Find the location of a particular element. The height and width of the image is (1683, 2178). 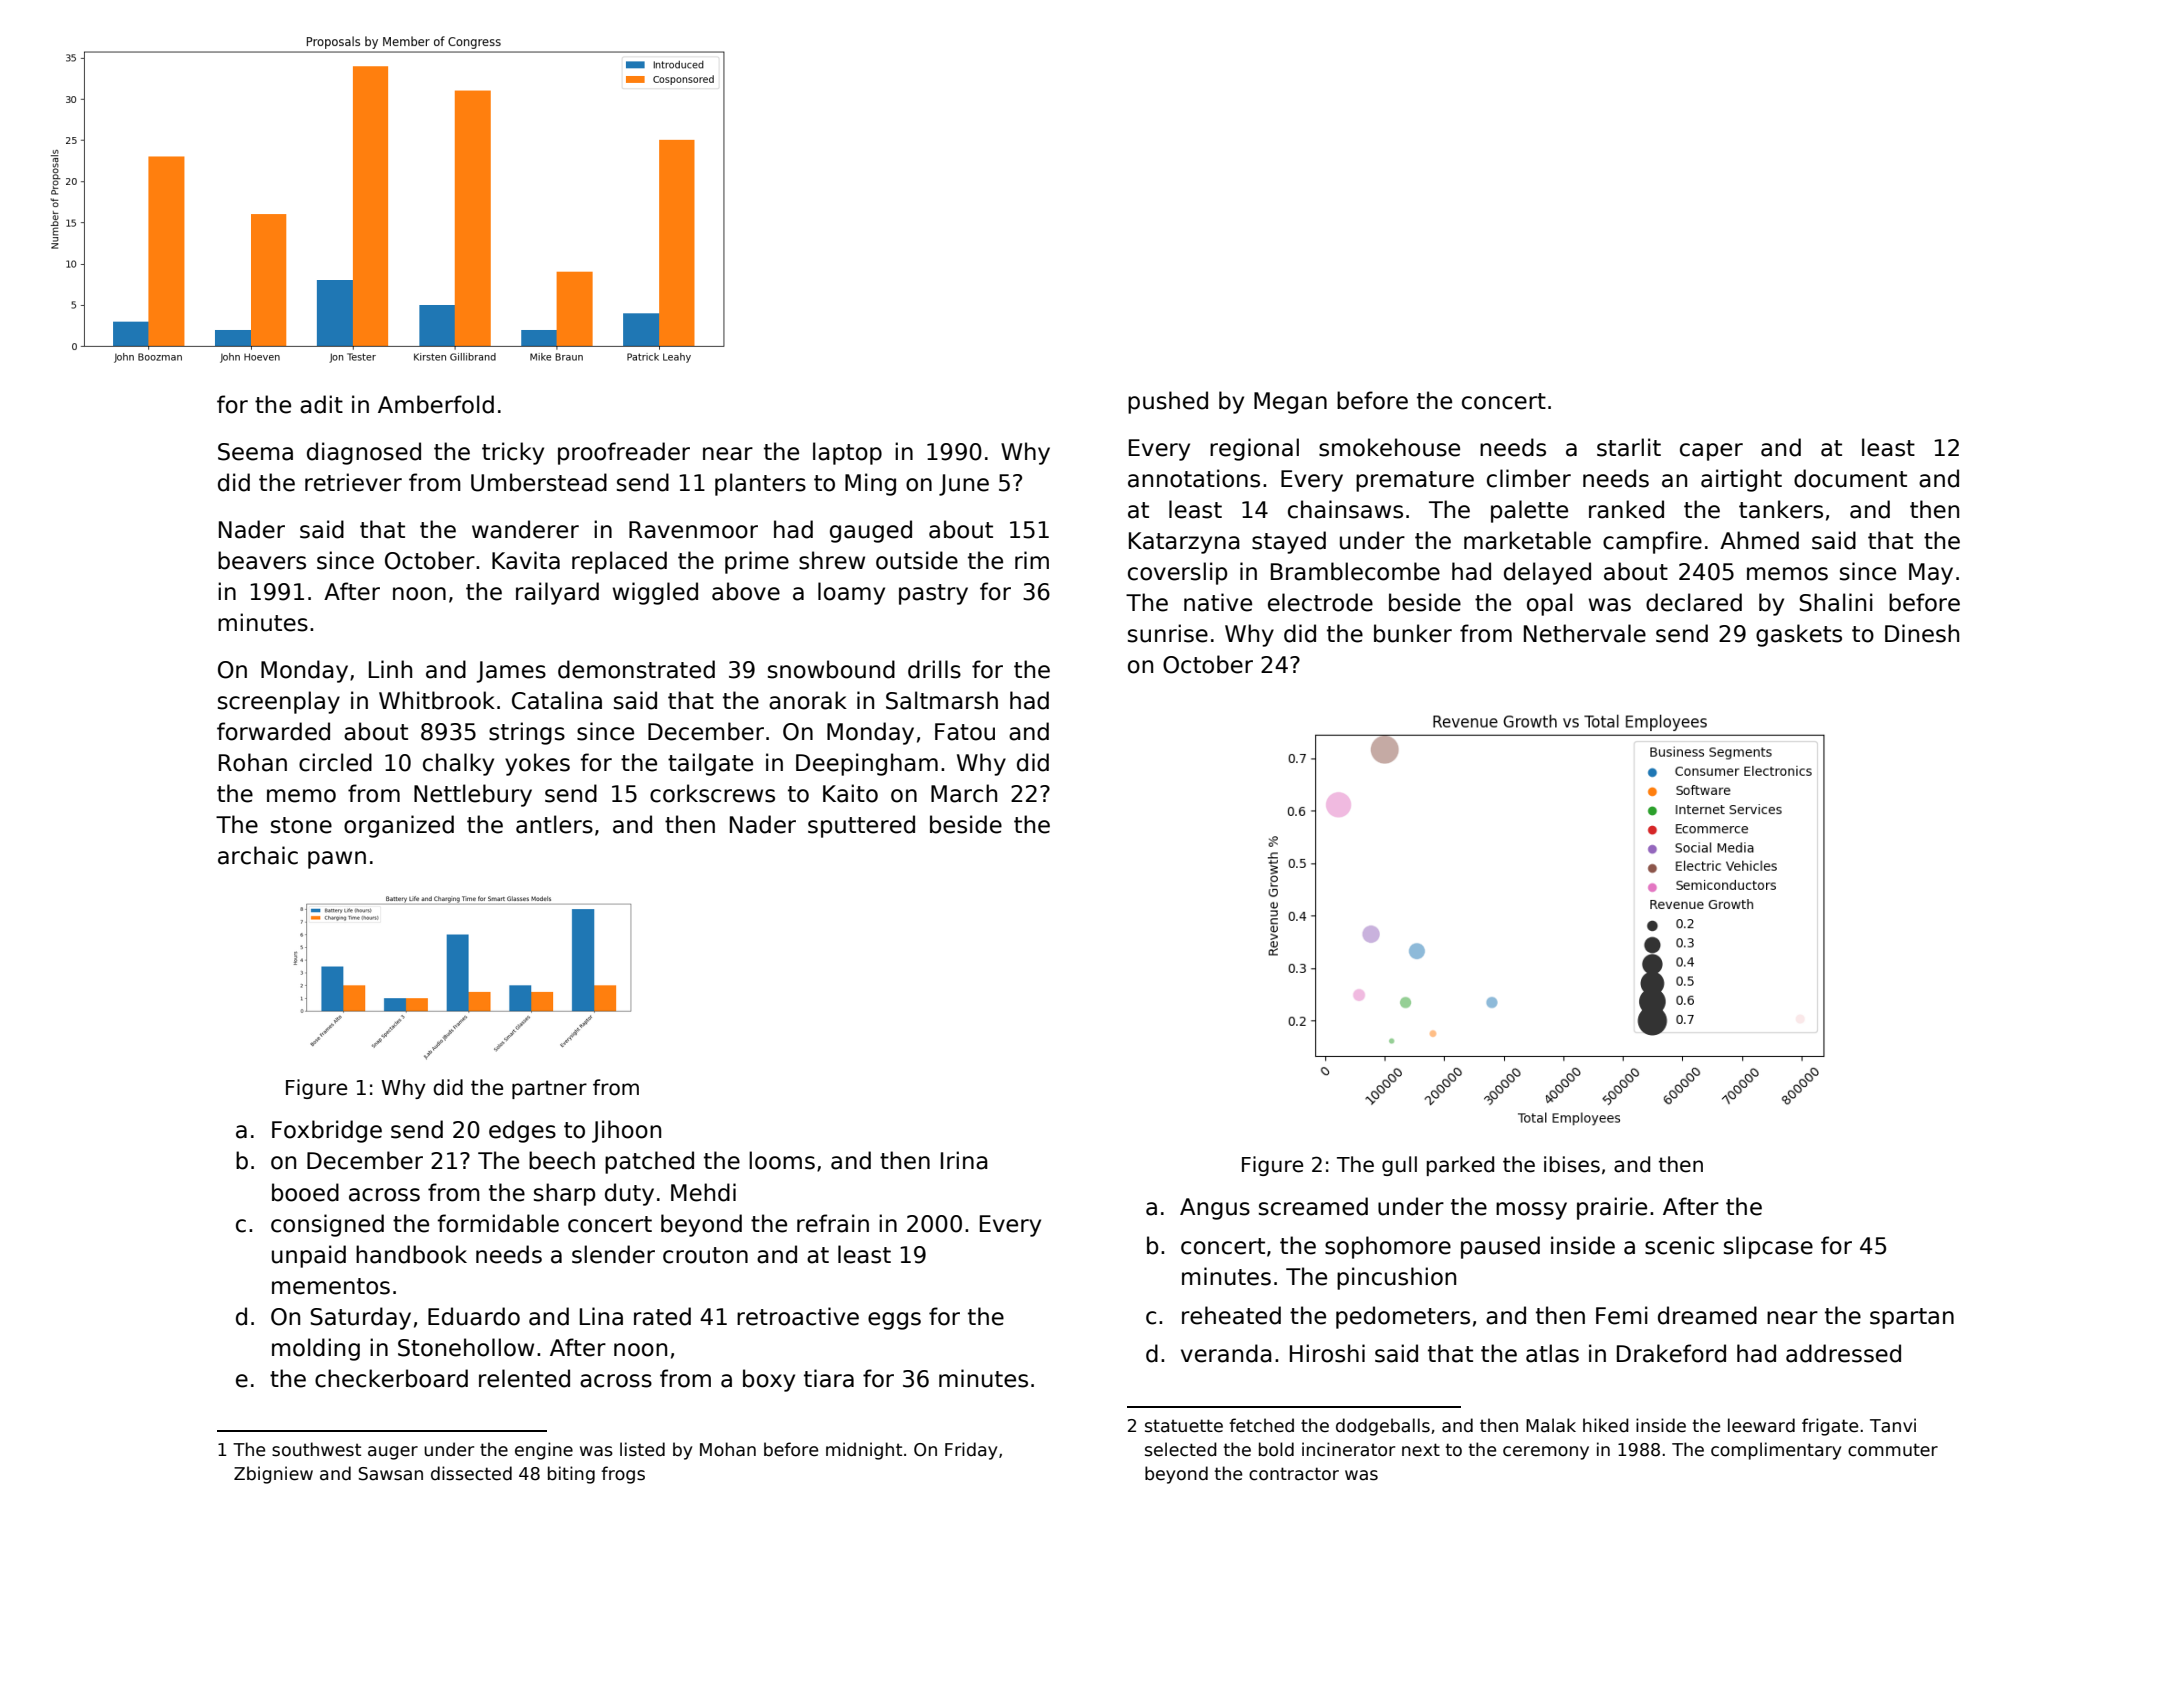

midnight is located at coordinates (864, 1451).
